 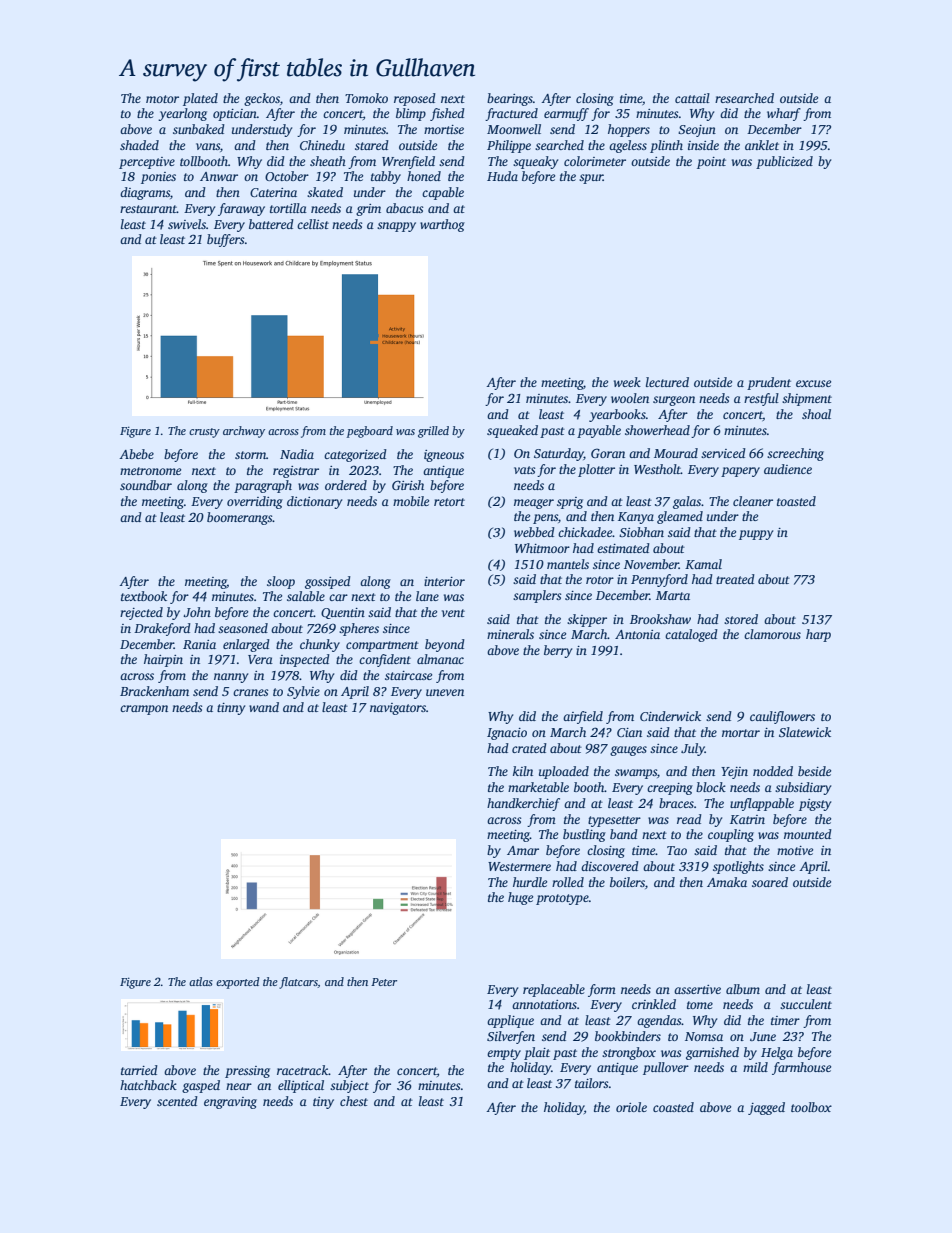 I want to click on flatcars, so click(x=298, y=983).
